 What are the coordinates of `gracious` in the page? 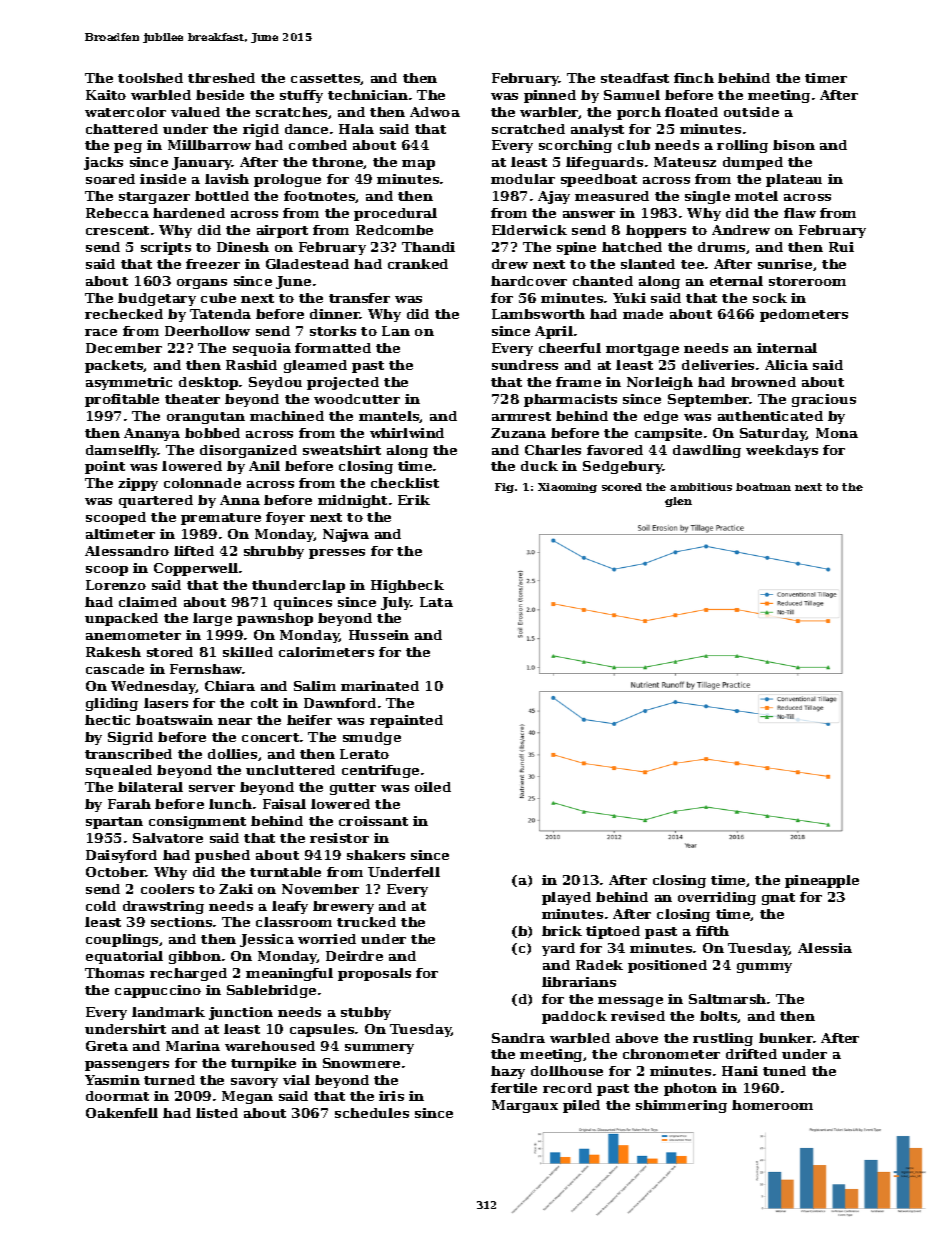 It's located at (824, 400).
